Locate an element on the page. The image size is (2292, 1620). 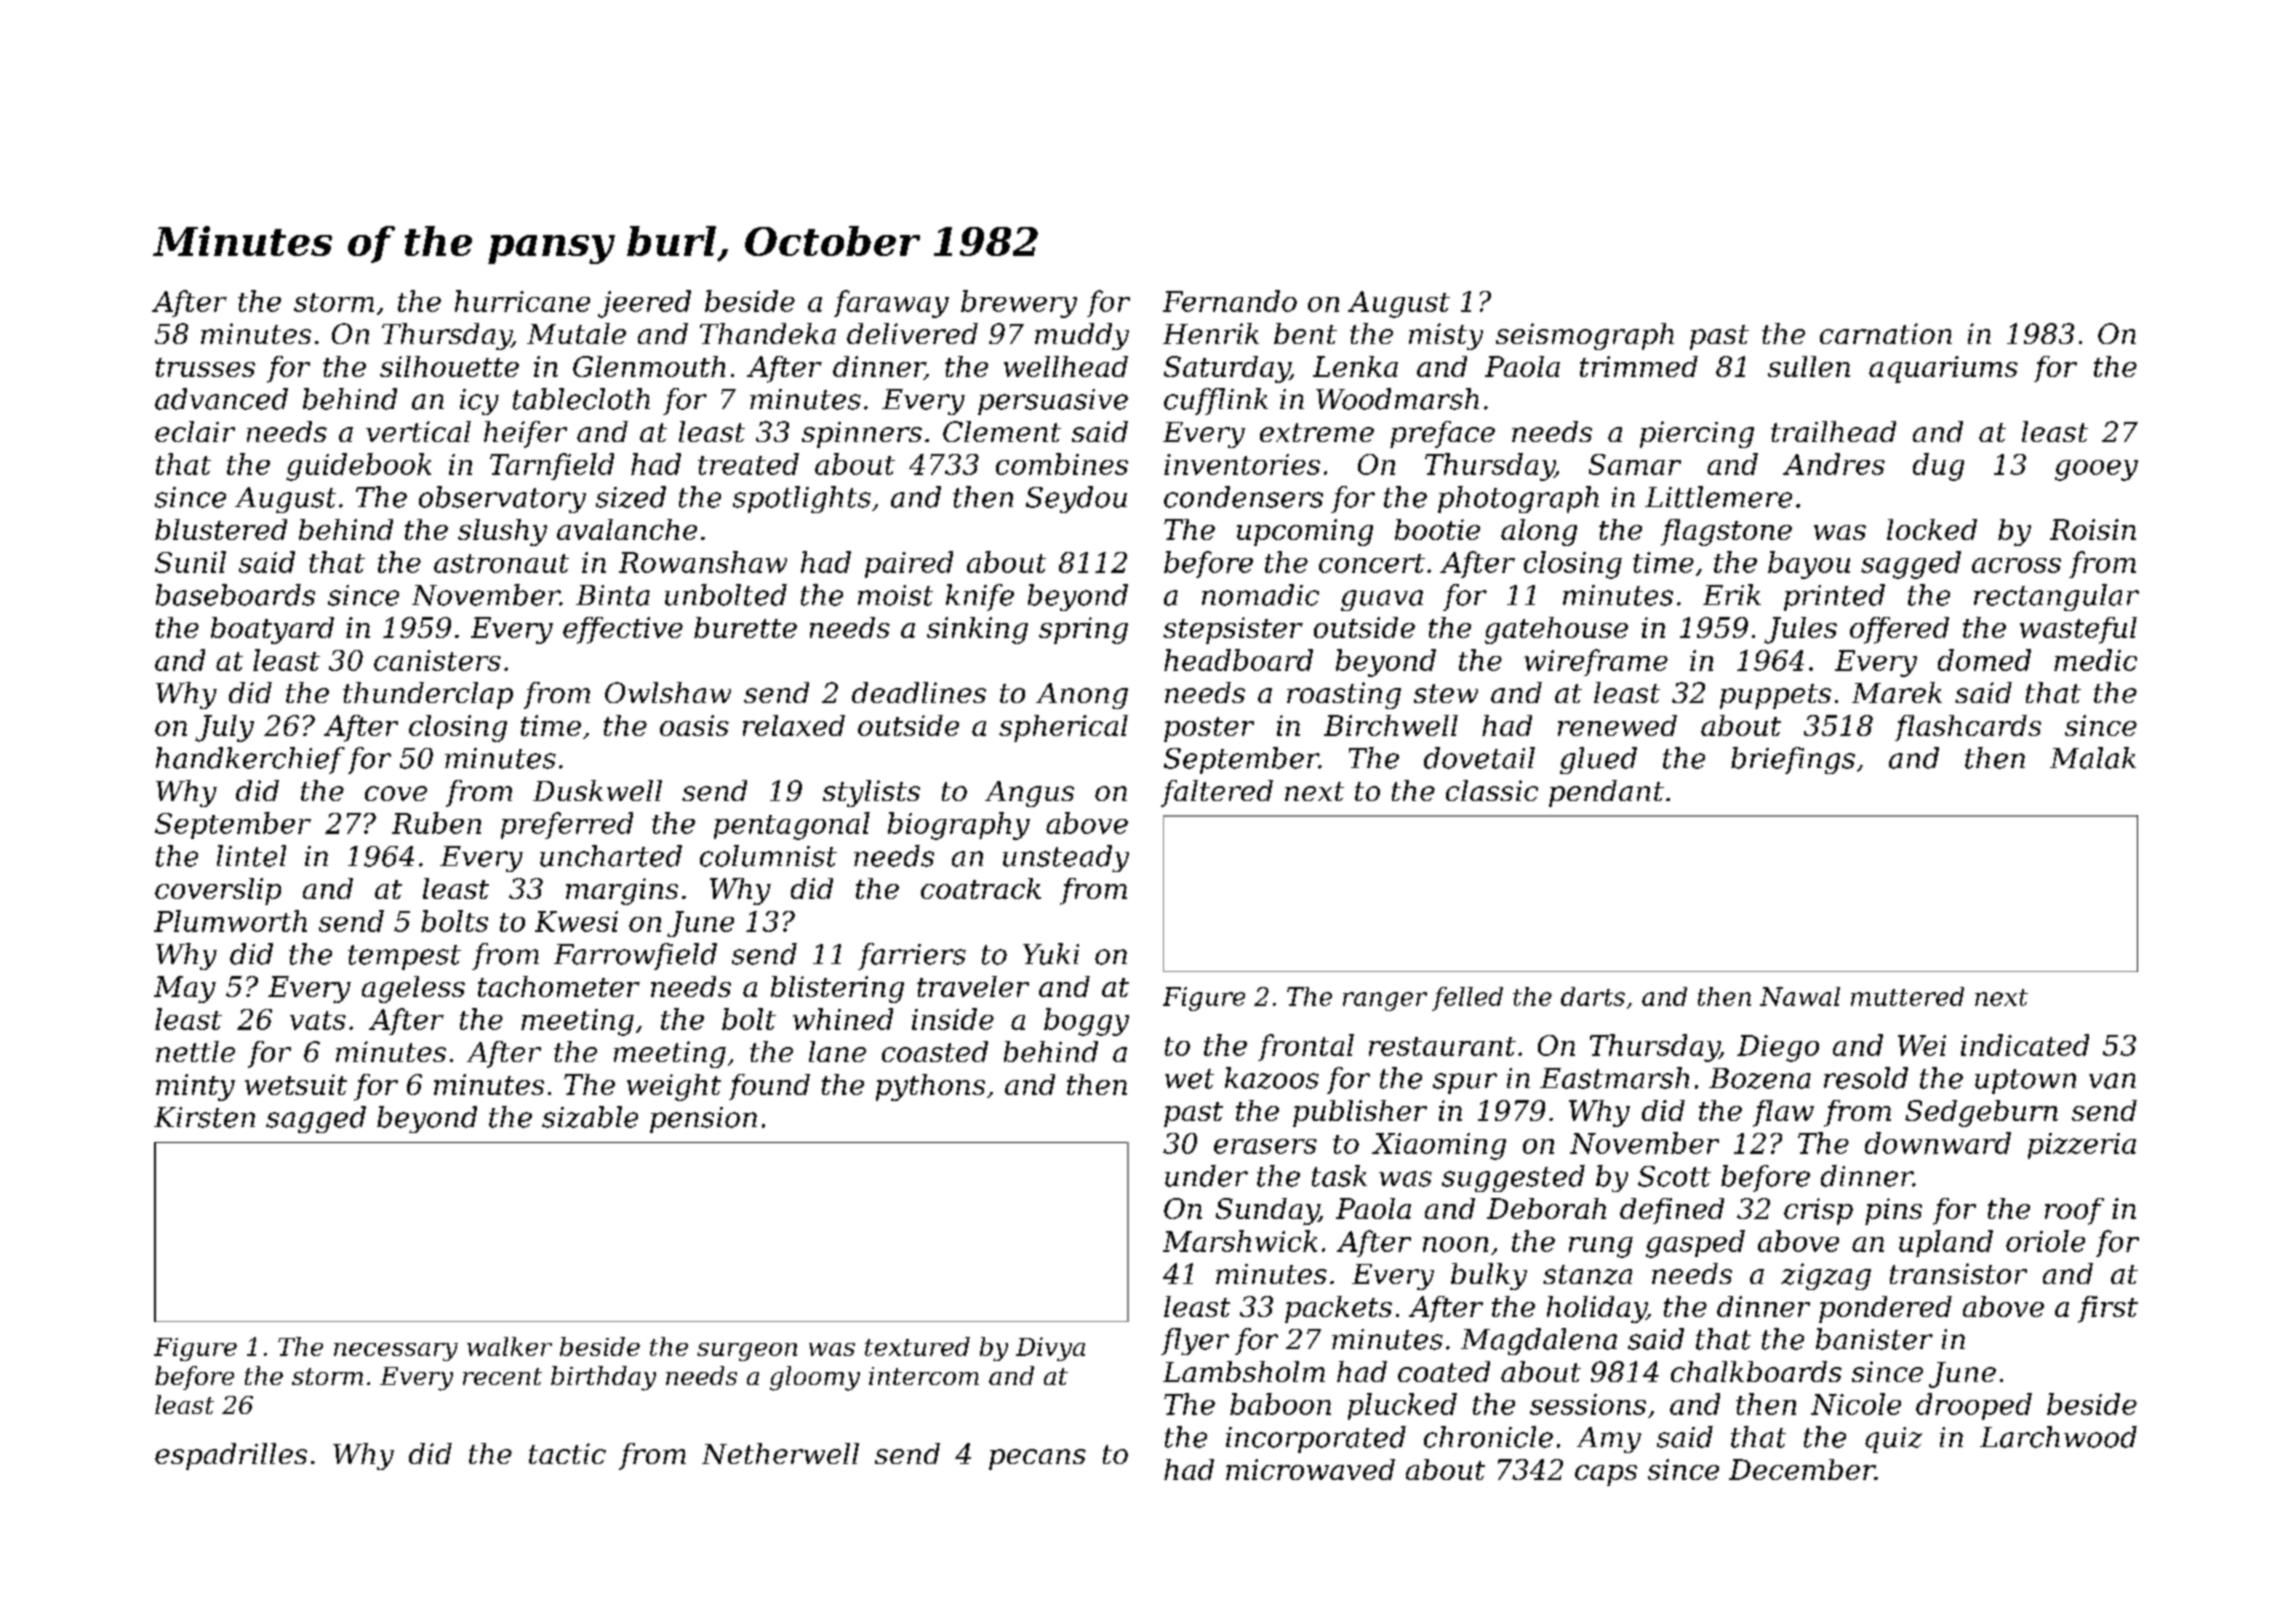
Ruben is located at coordinates (436, 823).
